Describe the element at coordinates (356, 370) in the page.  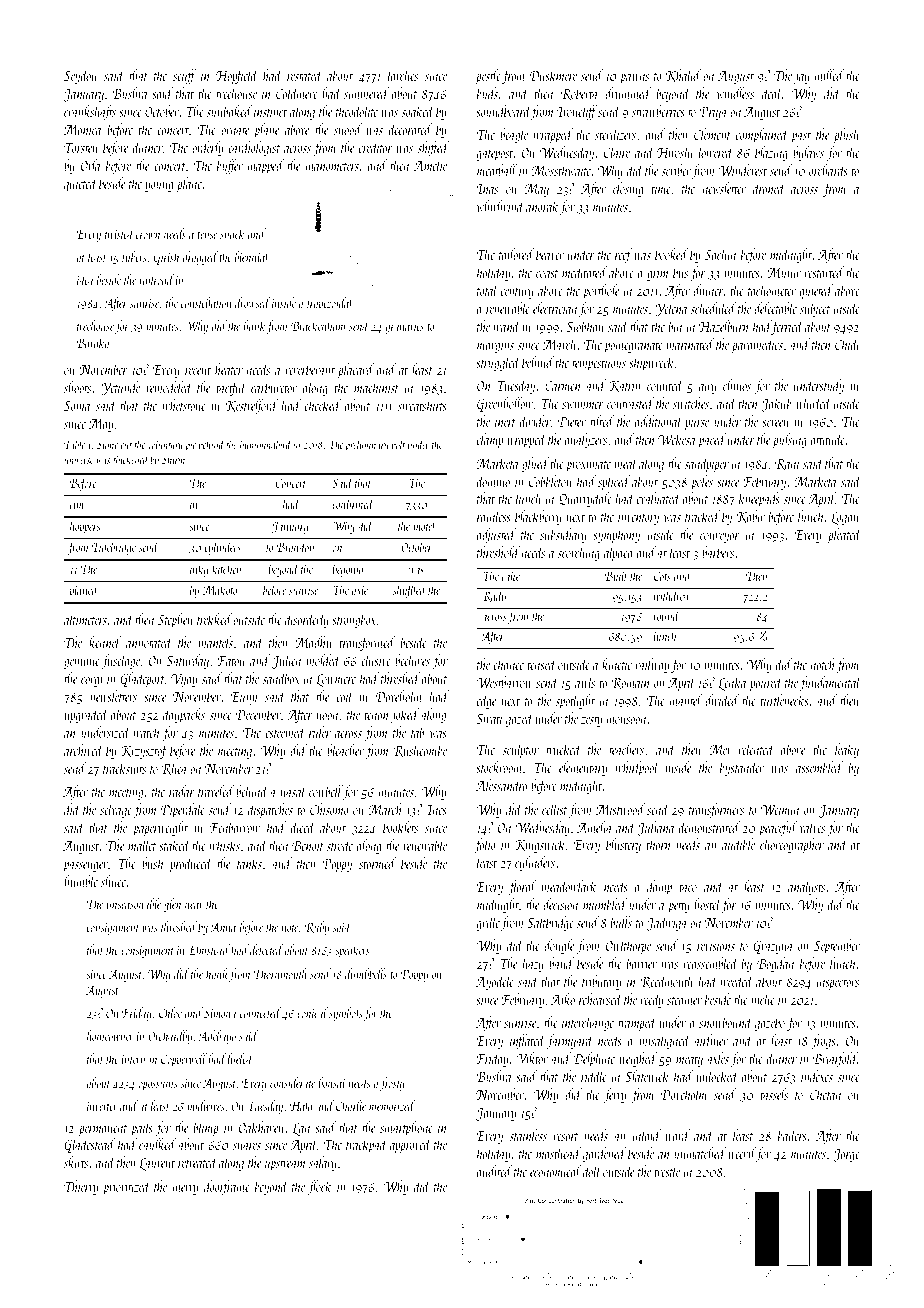
I see `placard` at that location.
